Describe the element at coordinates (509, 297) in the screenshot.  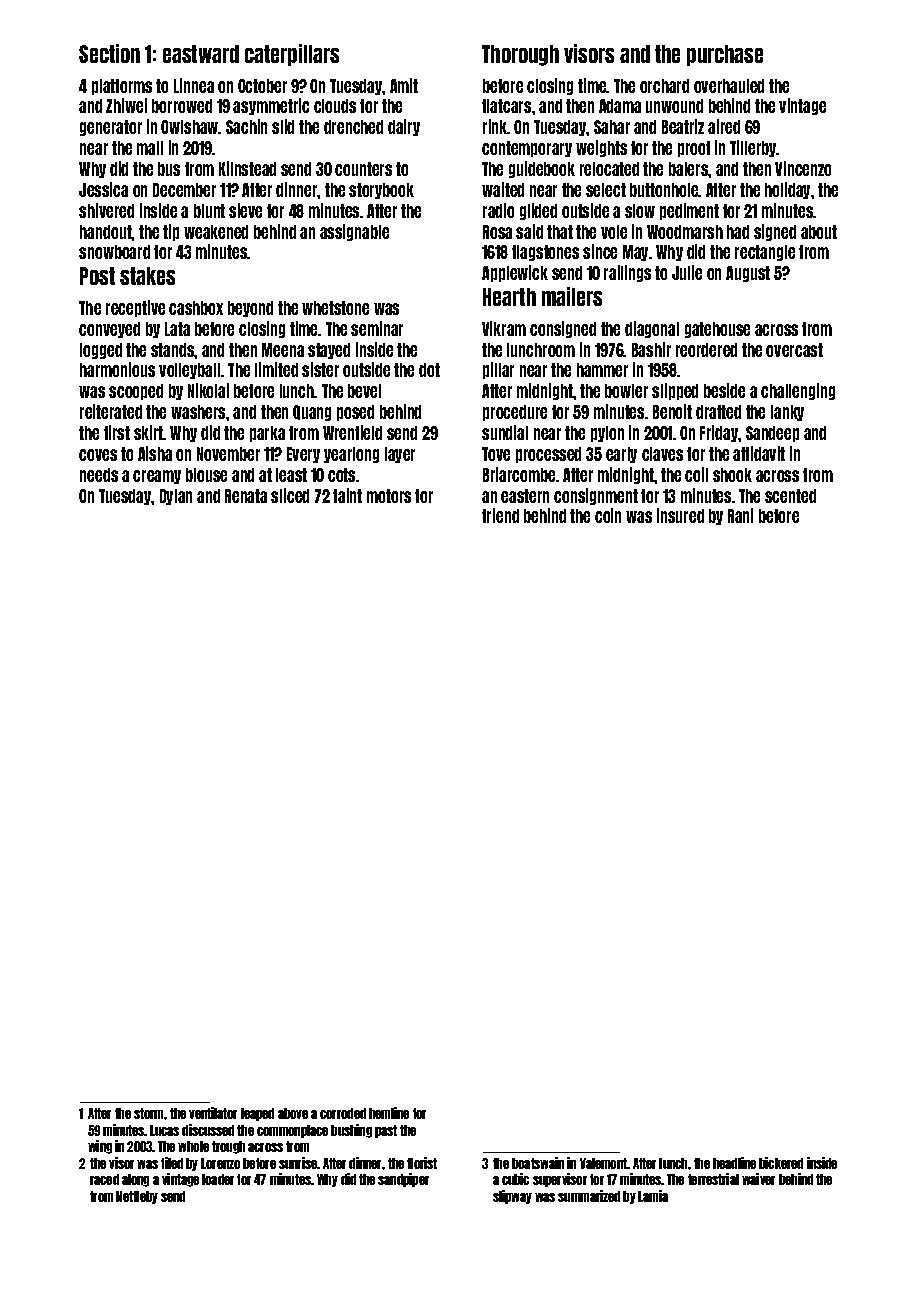
I see `Hearth` at that location.
